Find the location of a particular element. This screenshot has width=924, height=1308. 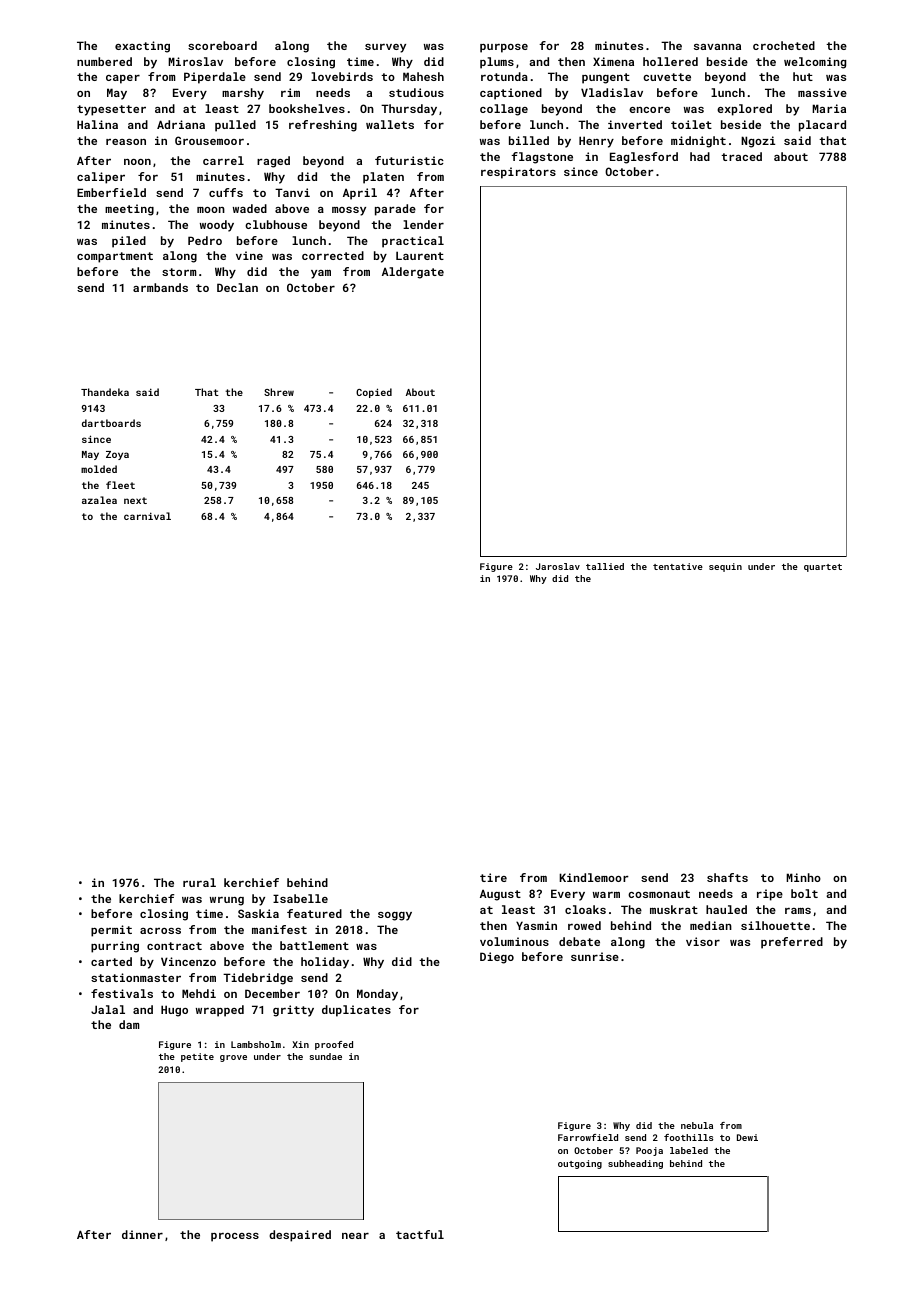

Piperdale is located at coordinates (215, 78).
